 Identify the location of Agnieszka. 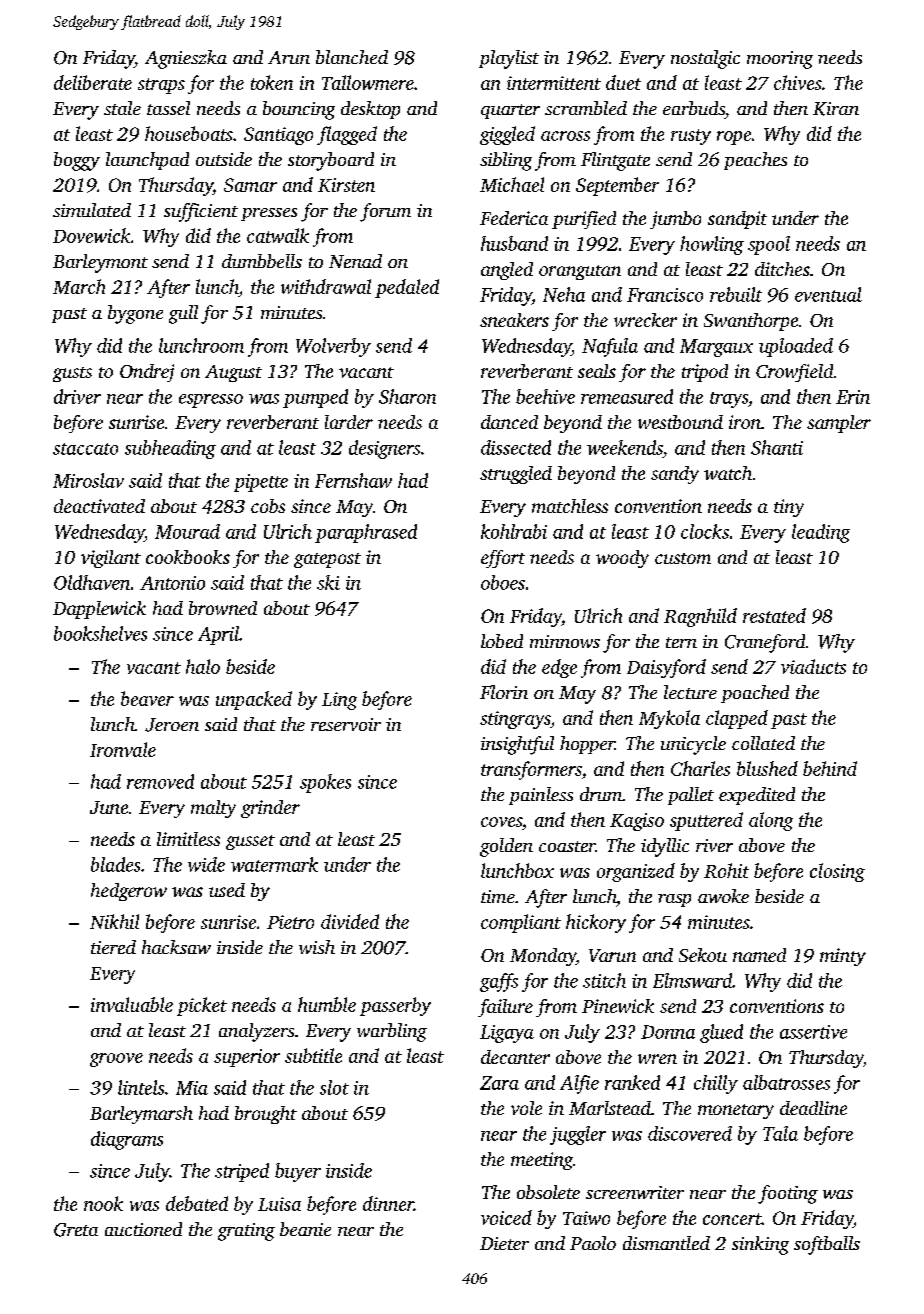
(186, 59).
